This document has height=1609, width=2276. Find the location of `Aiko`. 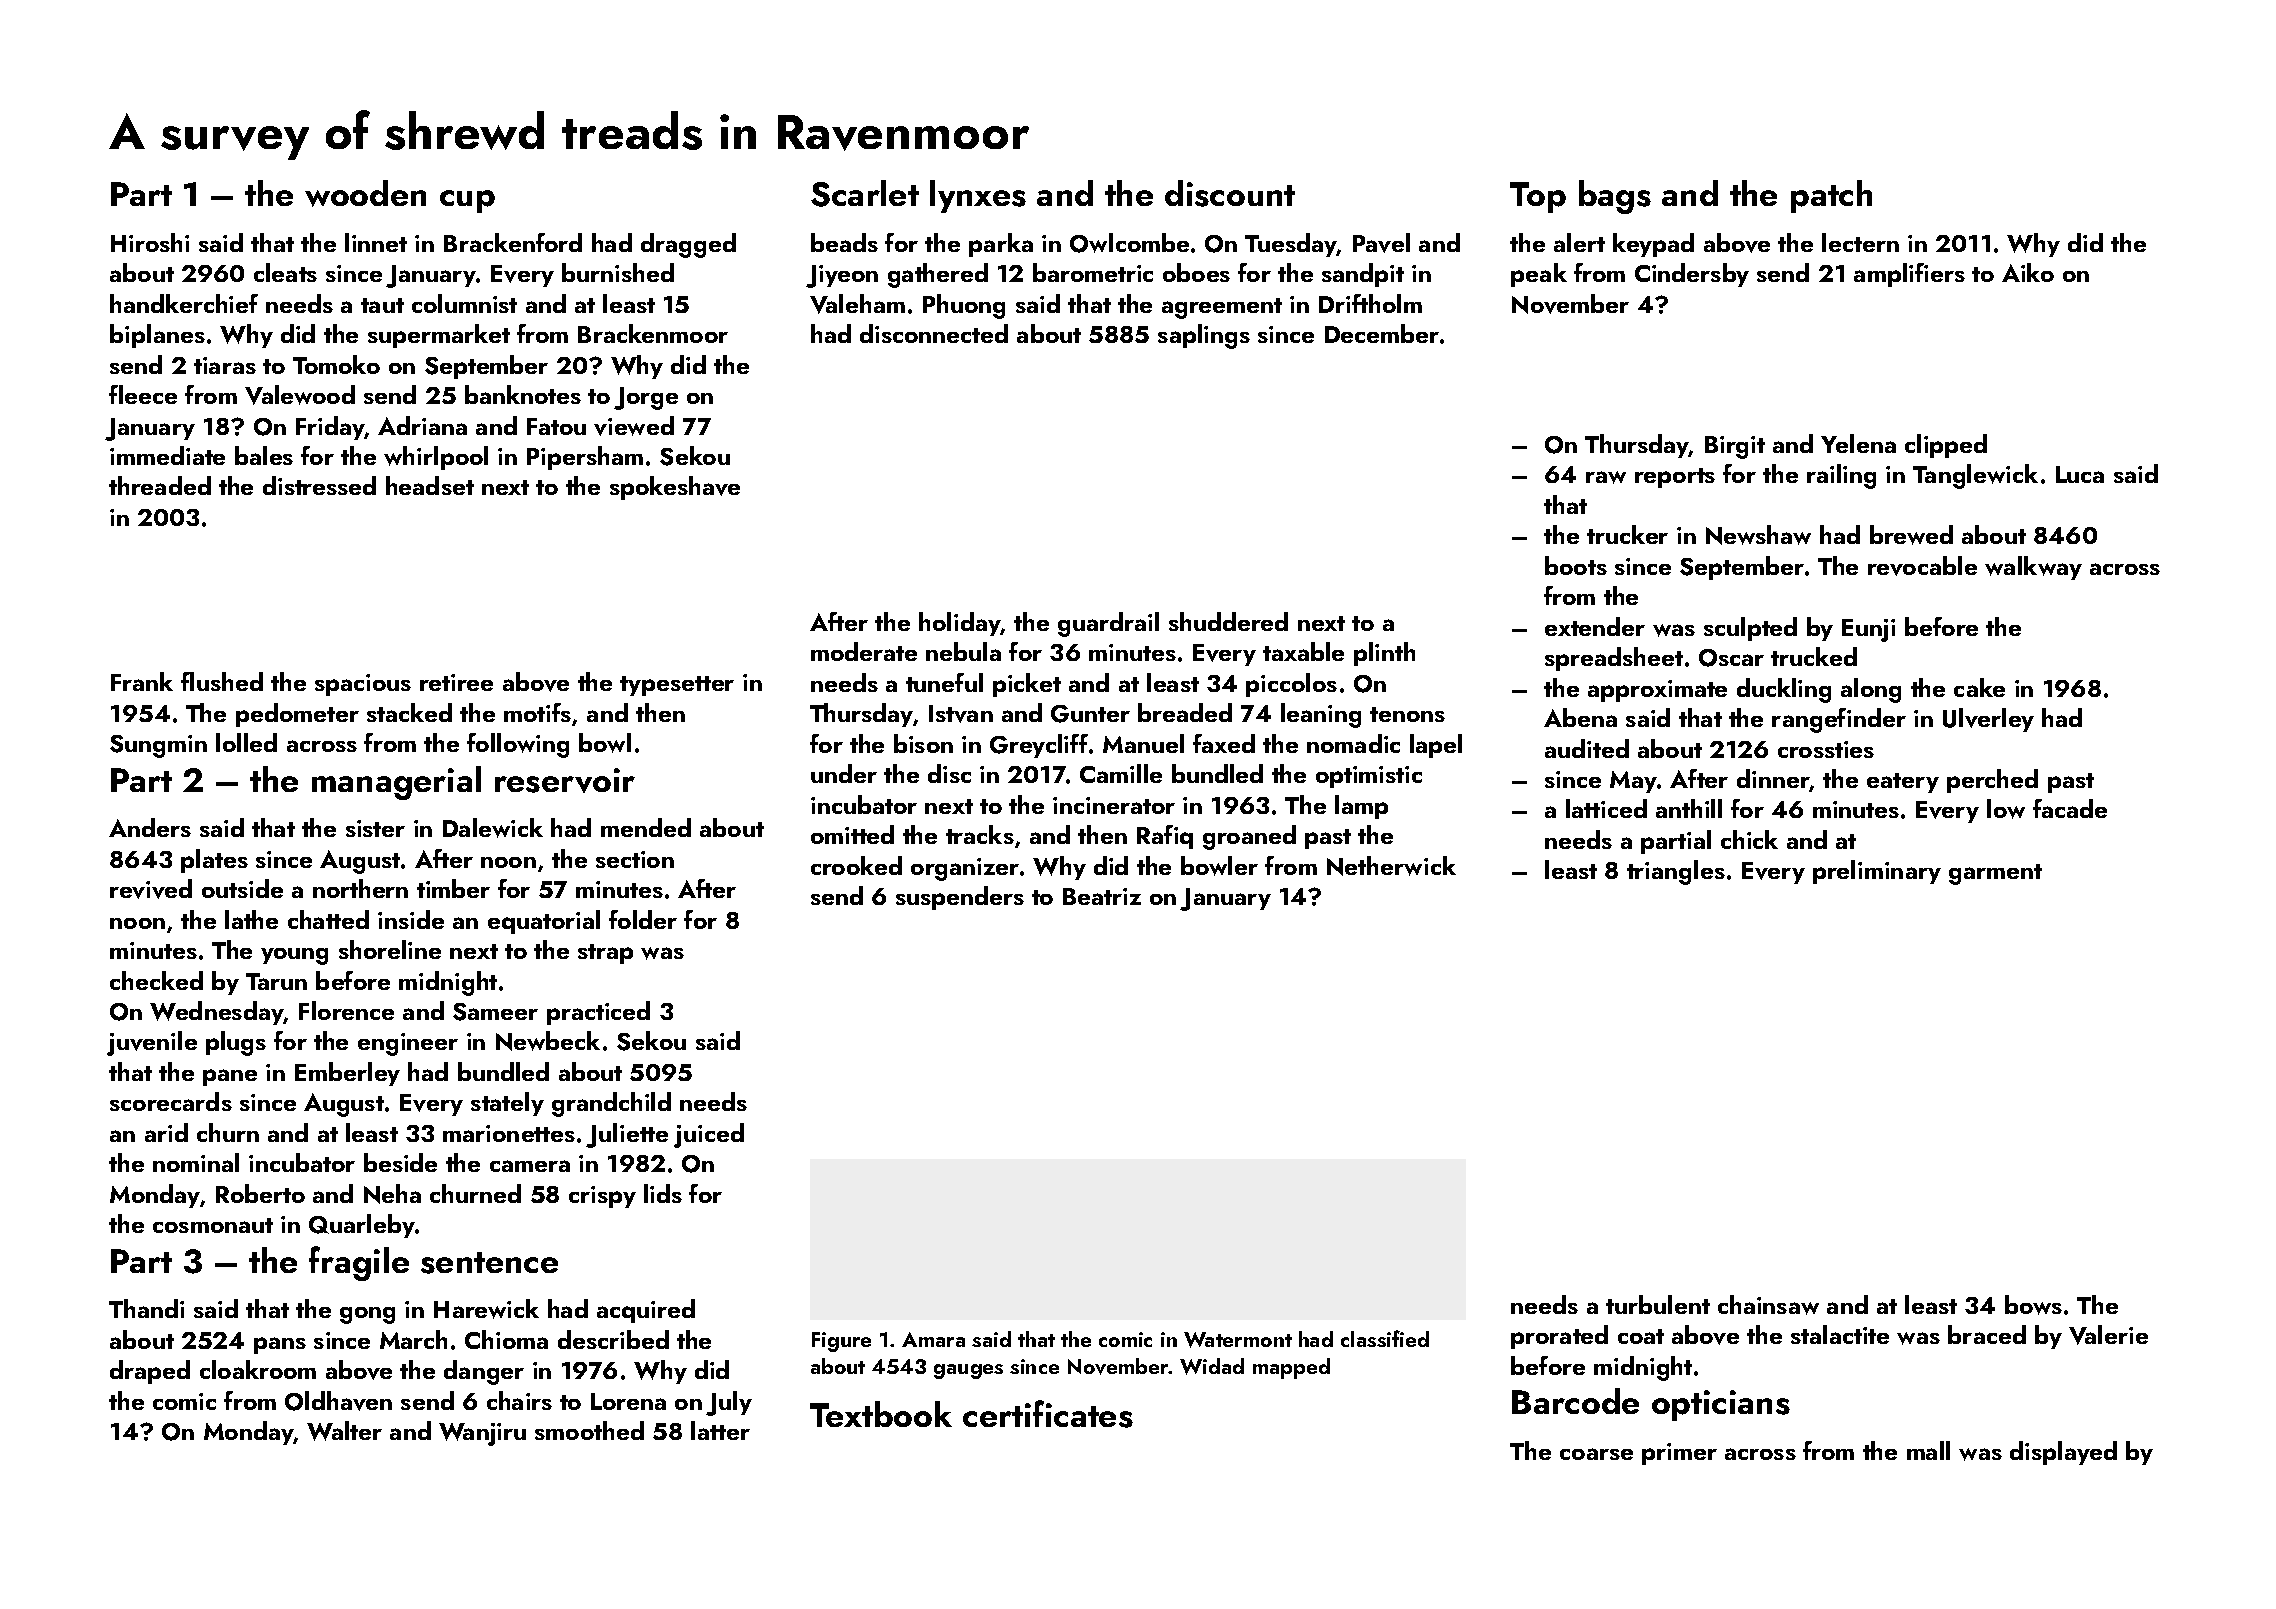

Aiko is located at coordinates (2028, 272).
